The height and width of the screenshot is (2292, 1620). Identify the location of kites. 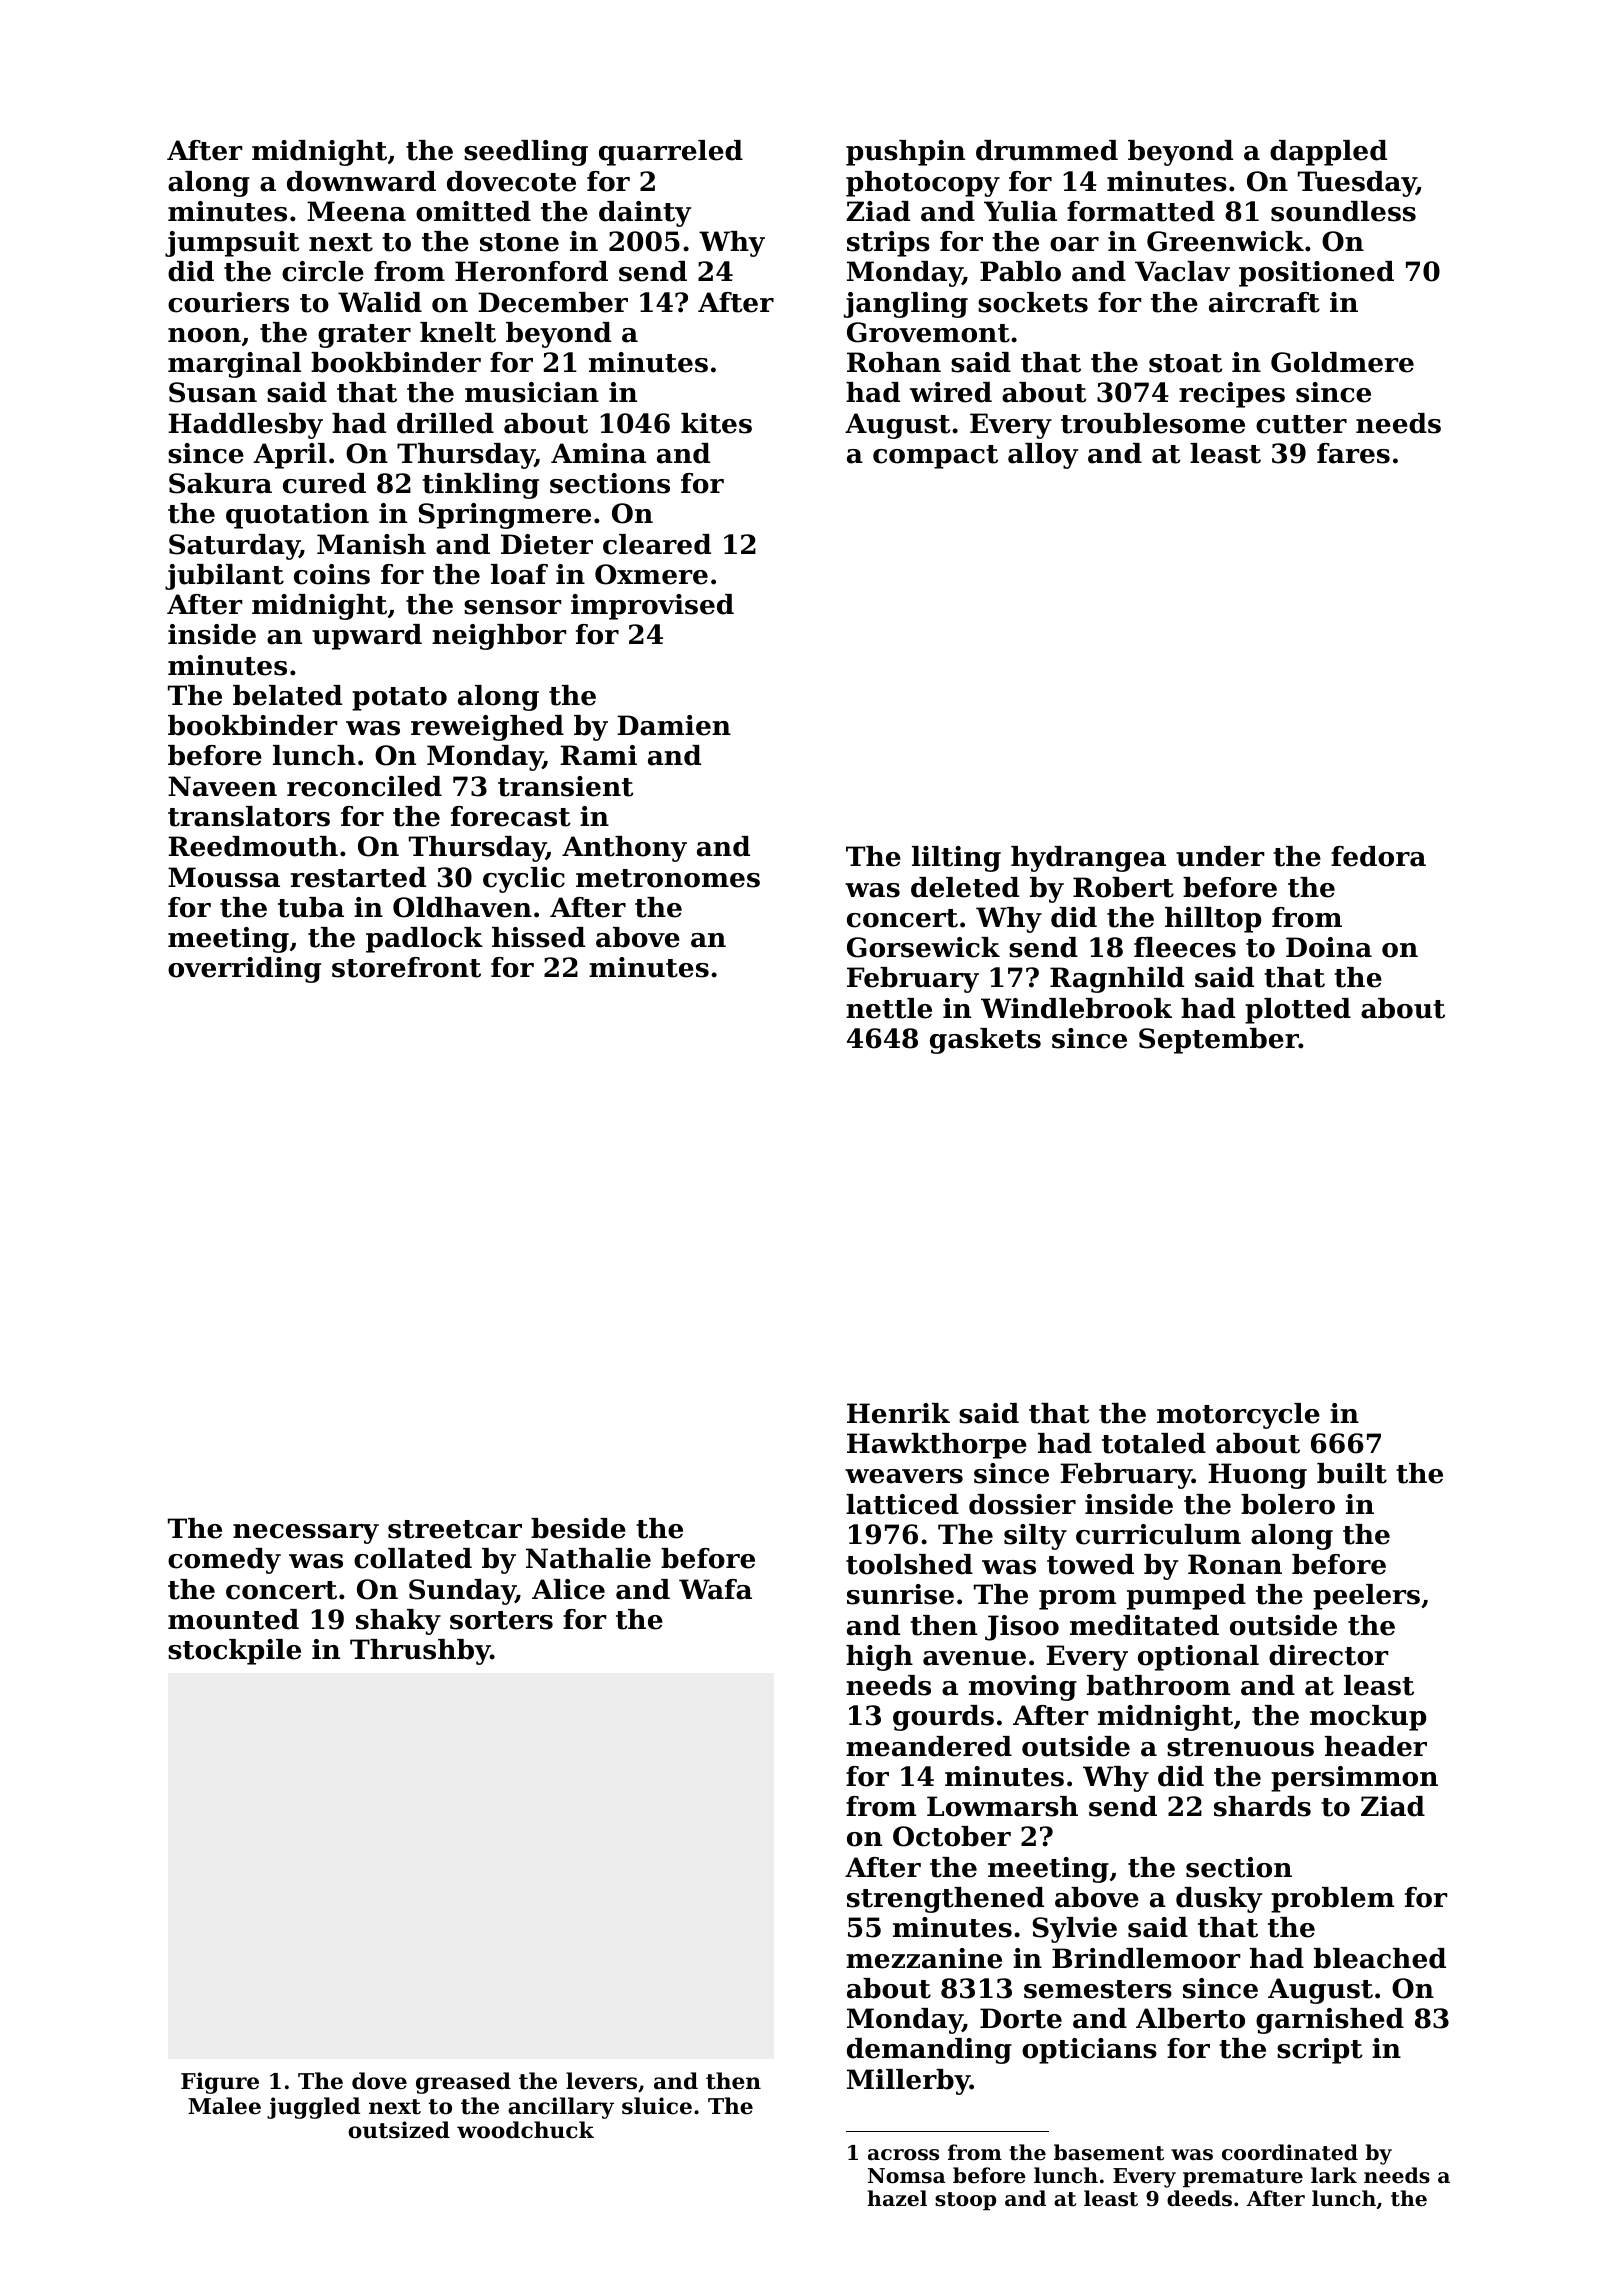
(716, 423).
